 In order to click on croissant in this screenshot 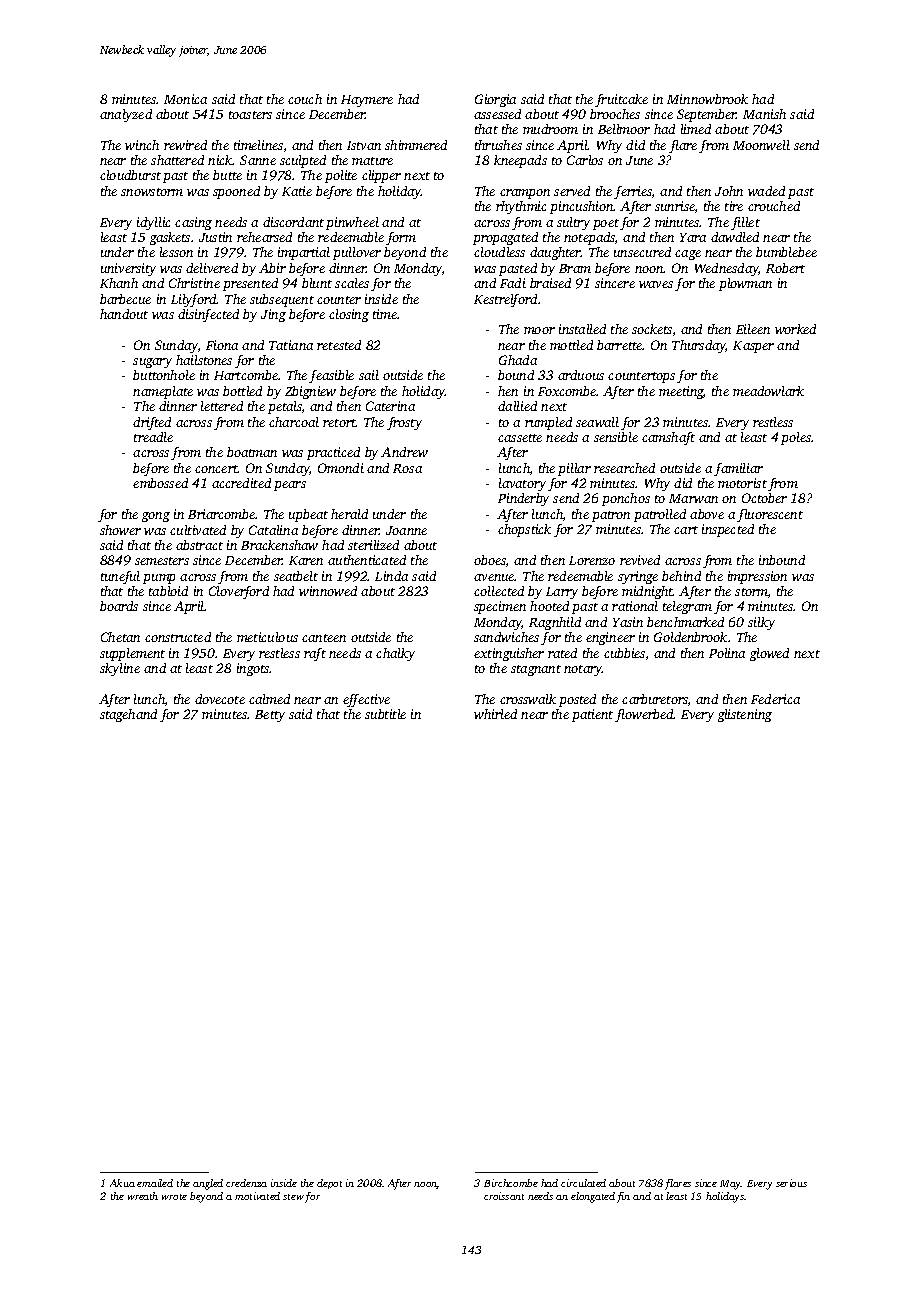, I will do `click(504, 1196)`.
